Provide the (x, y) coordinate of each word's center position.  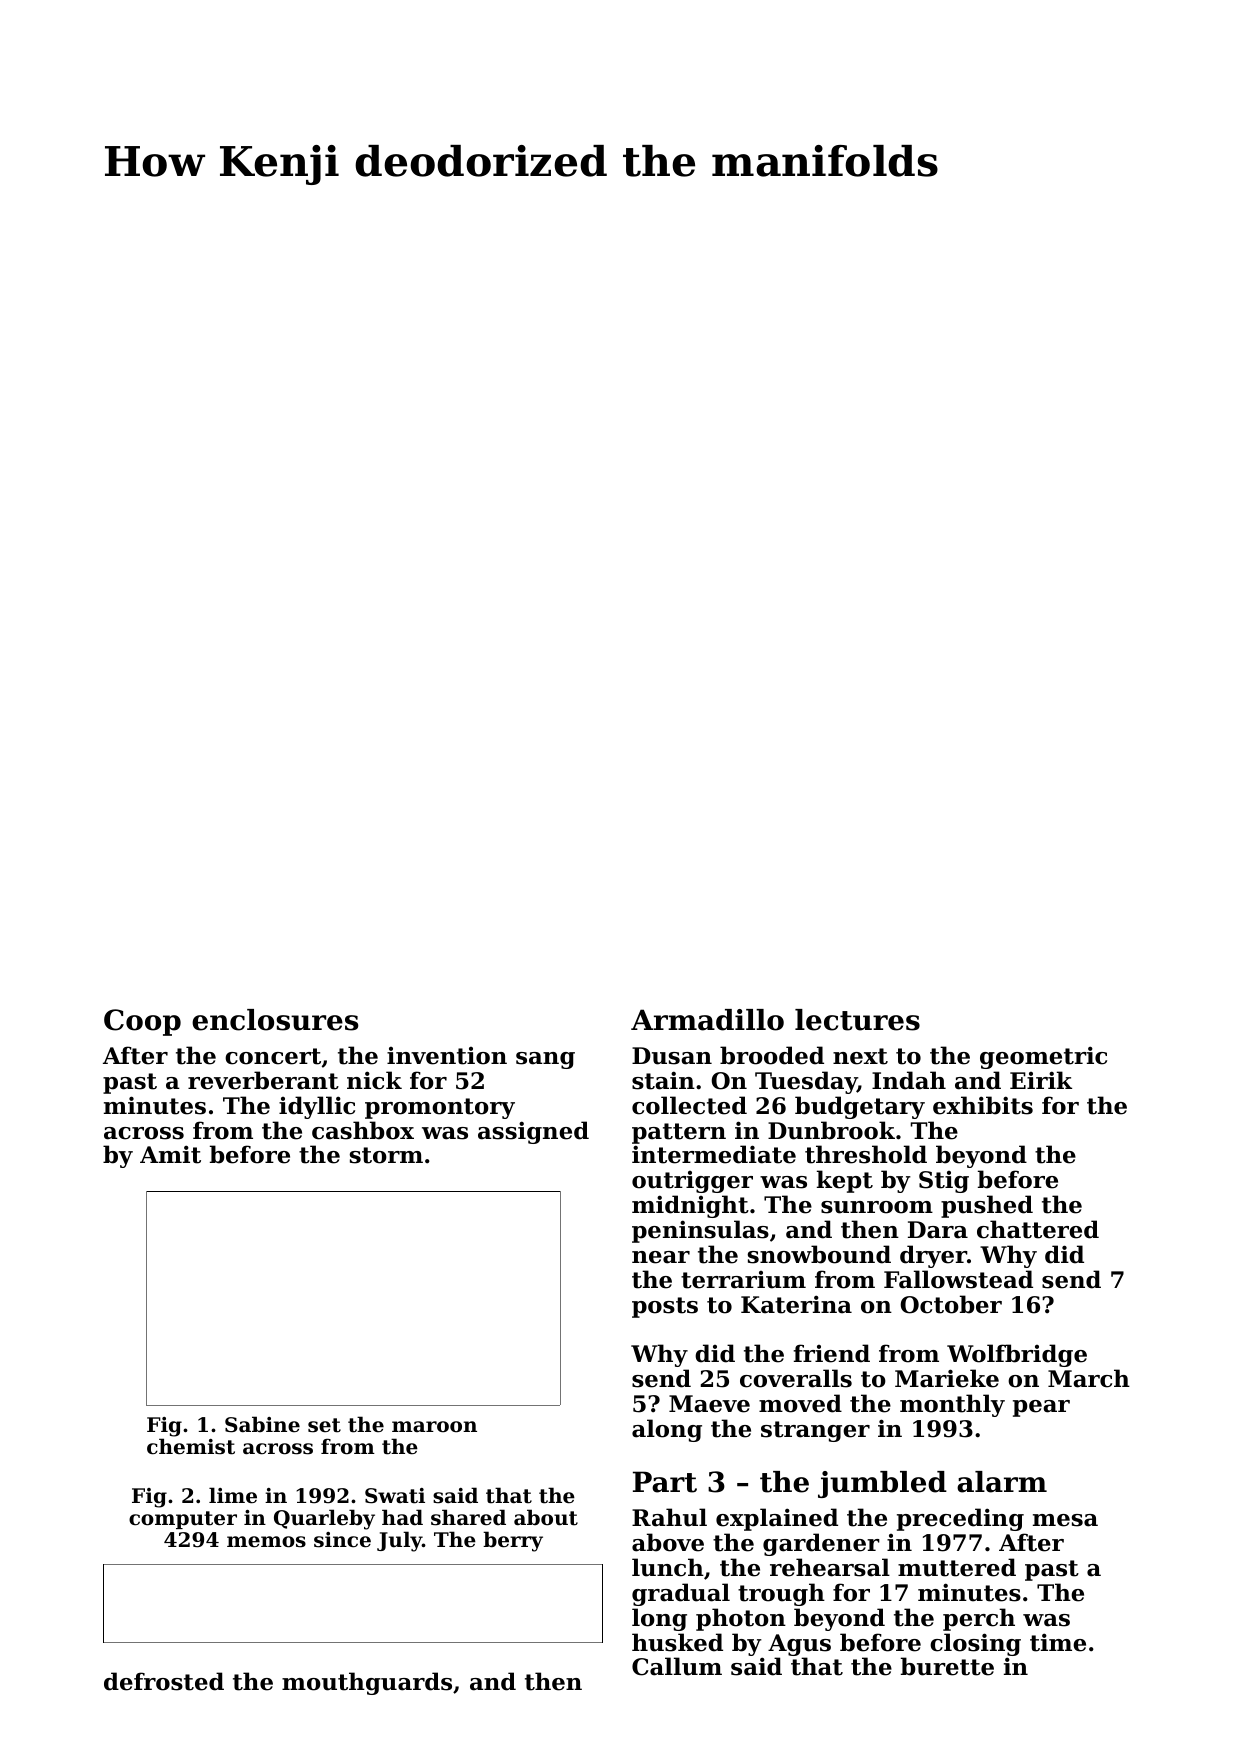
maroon (434, 1427)
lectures (857, 1020)
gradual (681, 1594)
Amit (170, 1154)
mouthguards (367, 1683)
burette (947, 1666)
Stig (944, 1182)
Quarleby (324, 1519)
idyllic (317, 1107)
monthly (952, 1405)
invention (447, 1056)
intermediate (714, 1154)
